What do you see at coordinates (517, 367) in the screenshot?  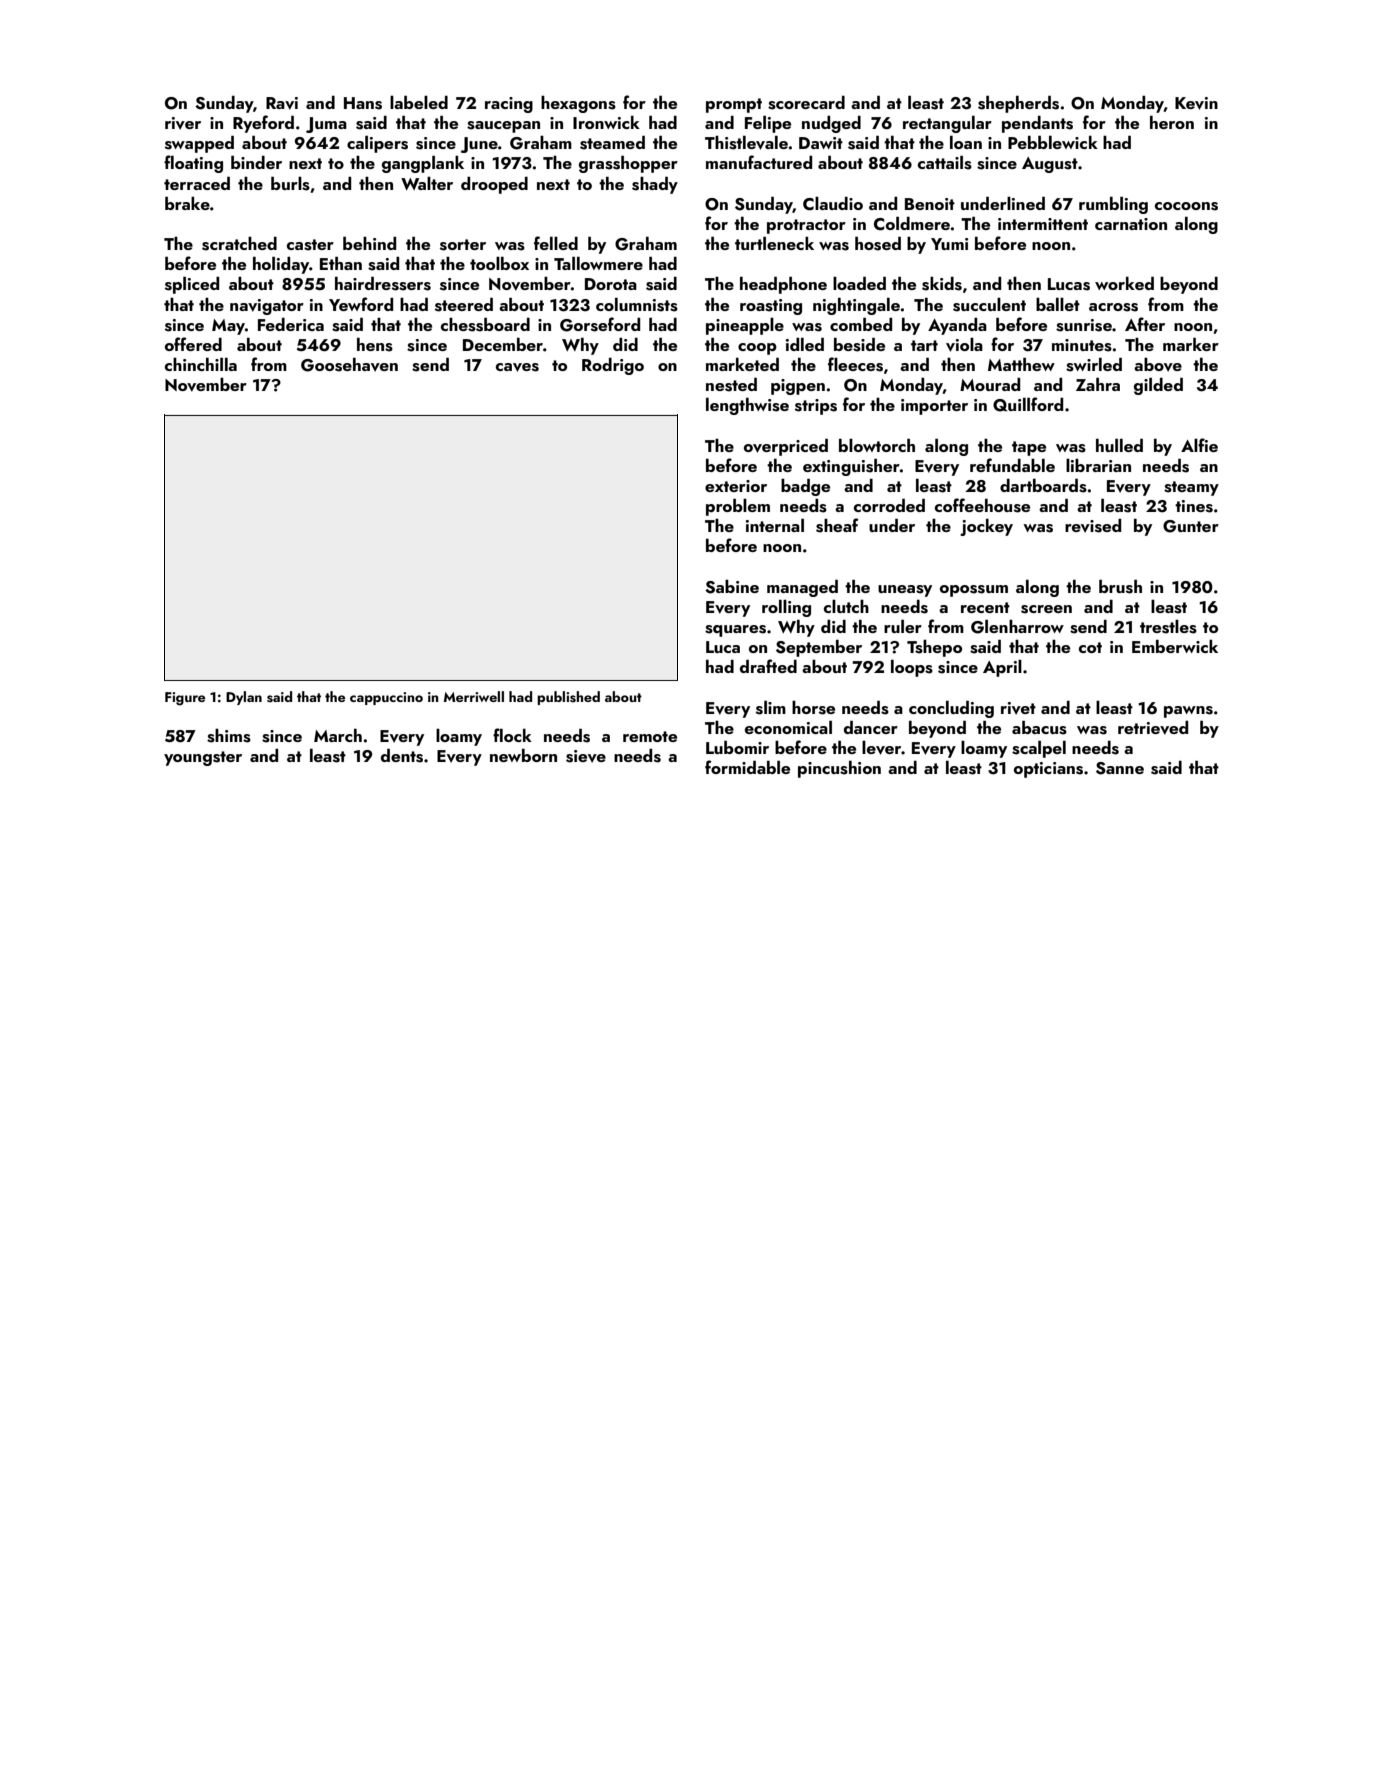 I see `caves` at bounding box center [517, 367].
